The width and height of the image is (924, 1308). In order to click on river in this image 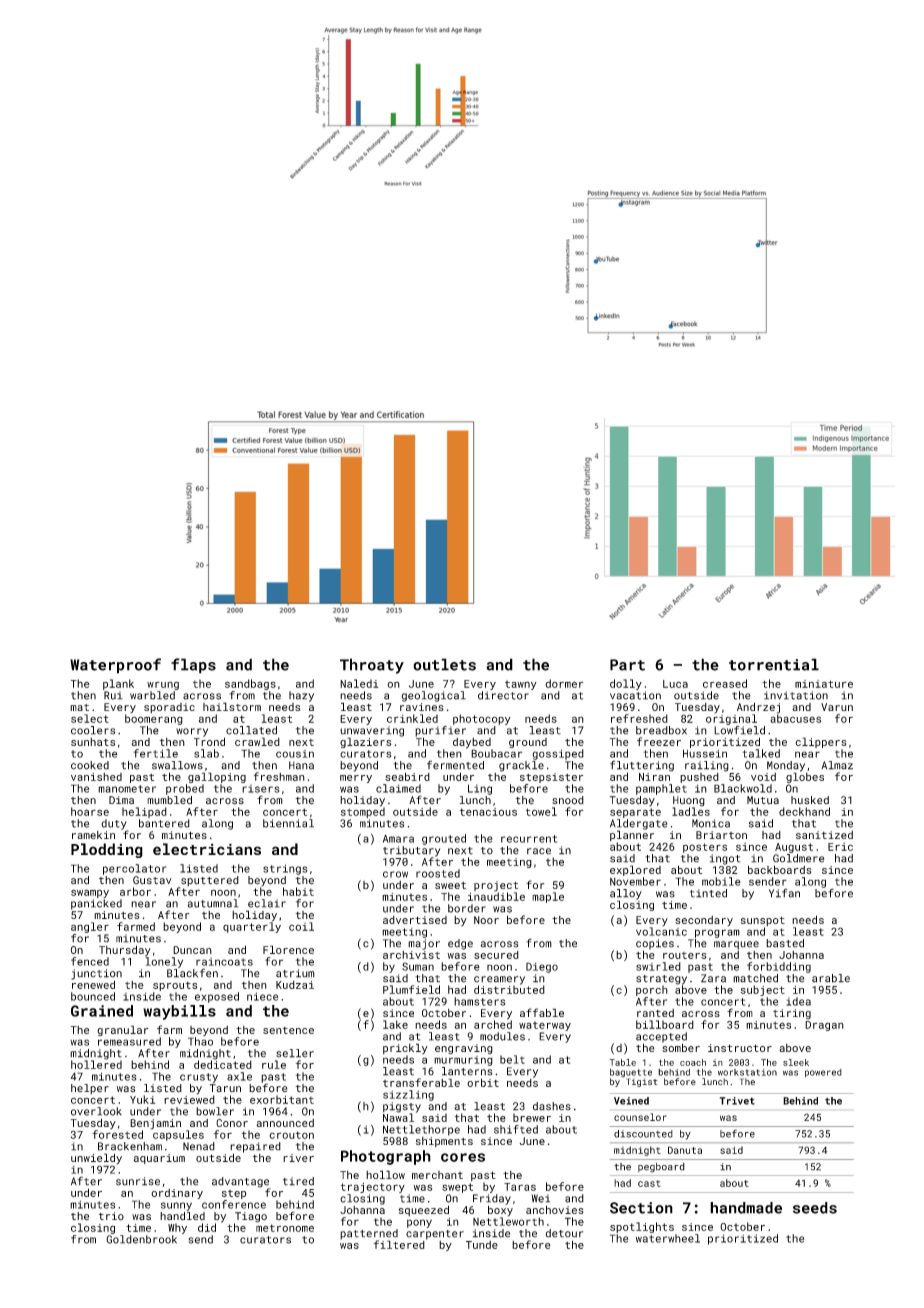, I will do `click(298, 1158)`.
